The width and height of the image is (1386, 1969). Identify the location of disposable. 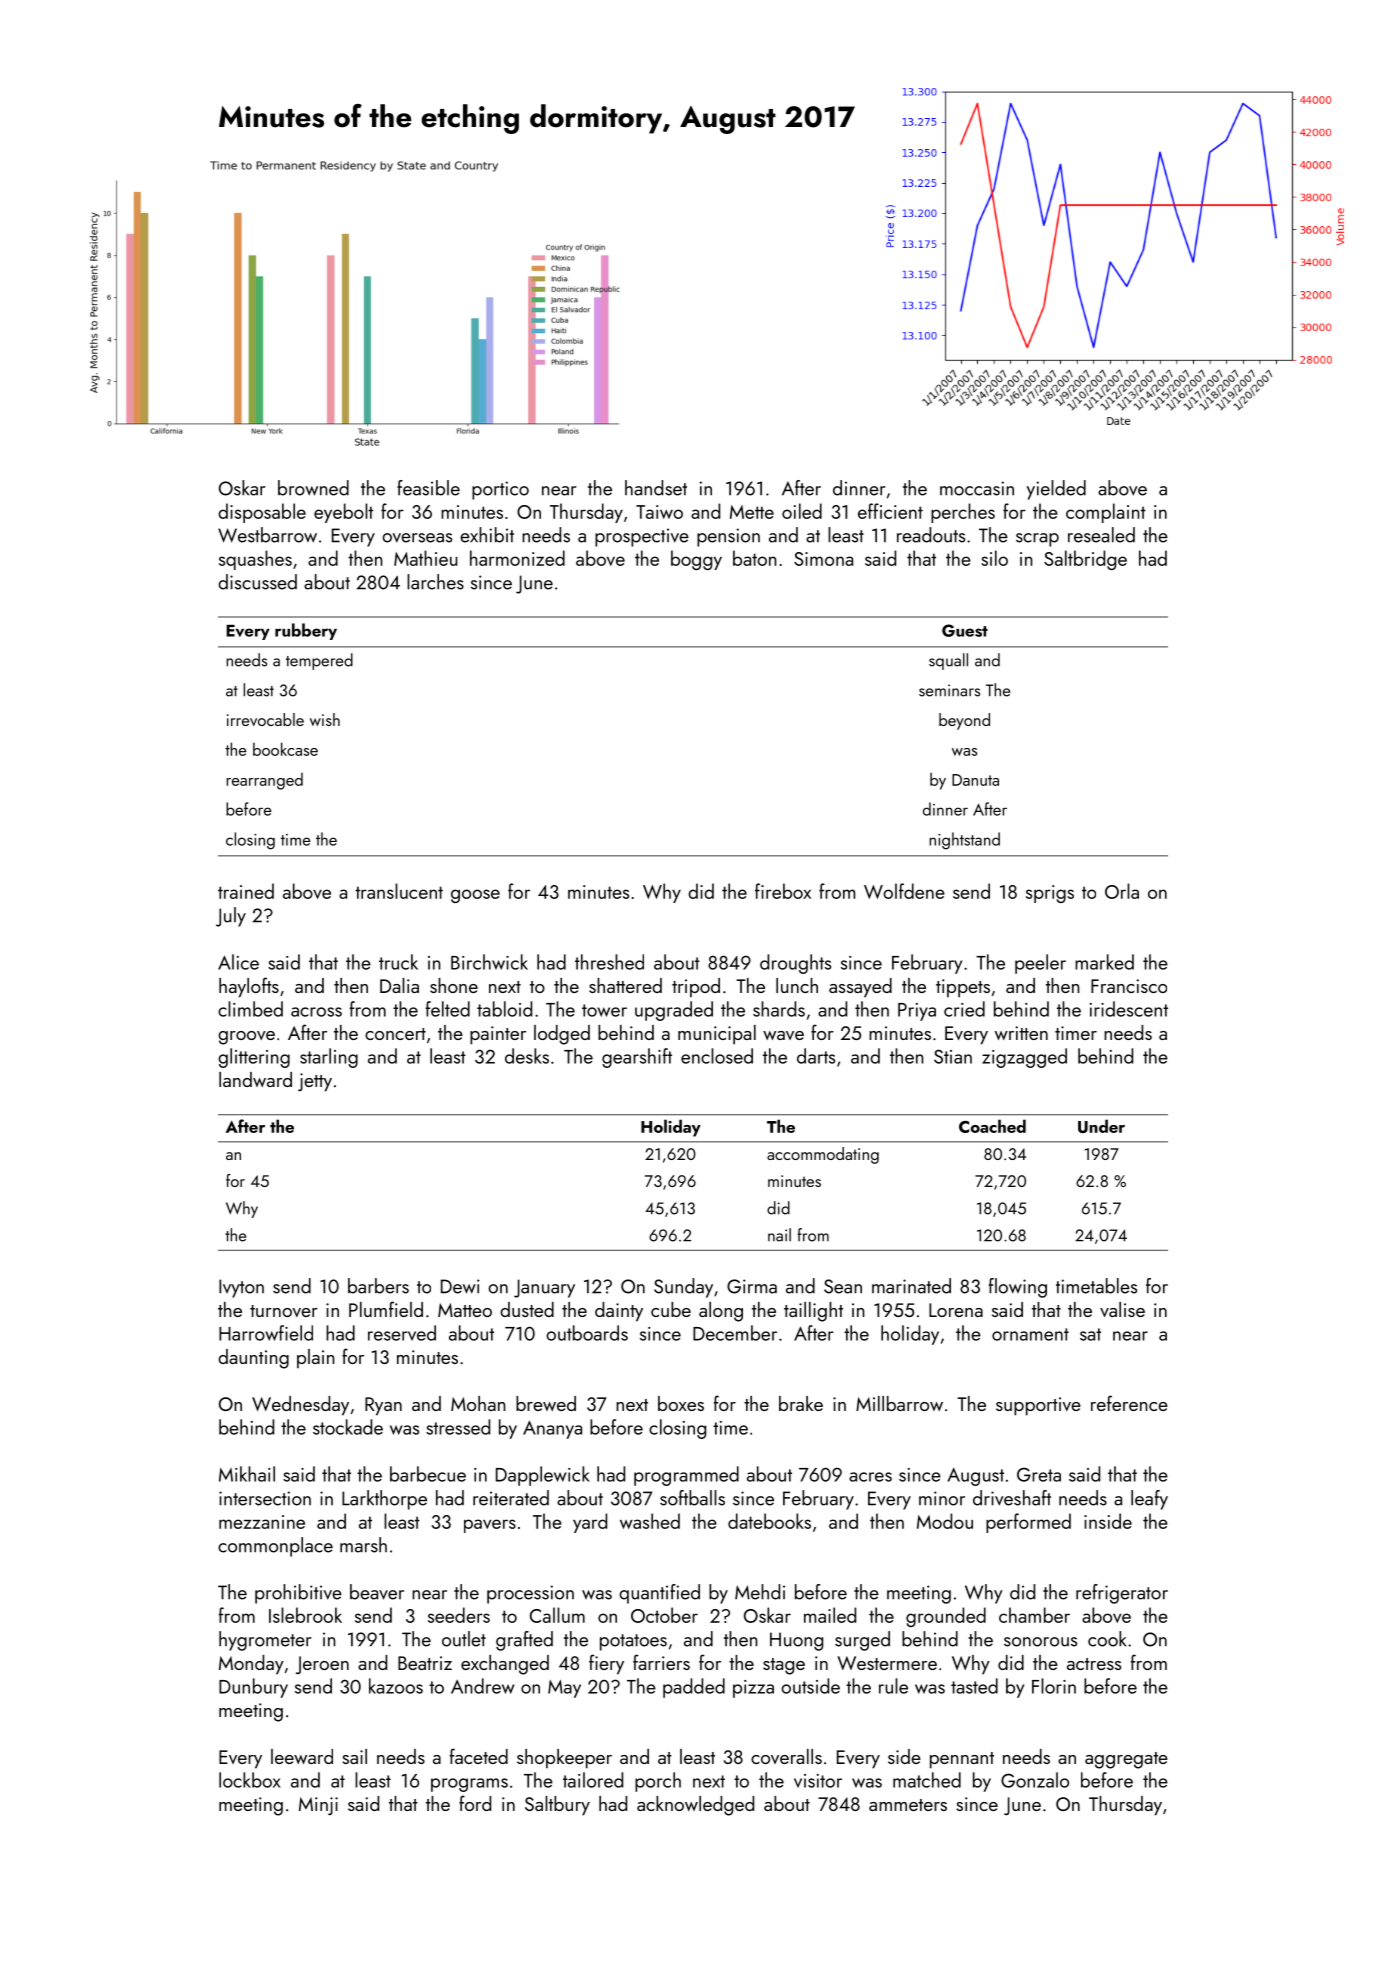
(262, 513).
